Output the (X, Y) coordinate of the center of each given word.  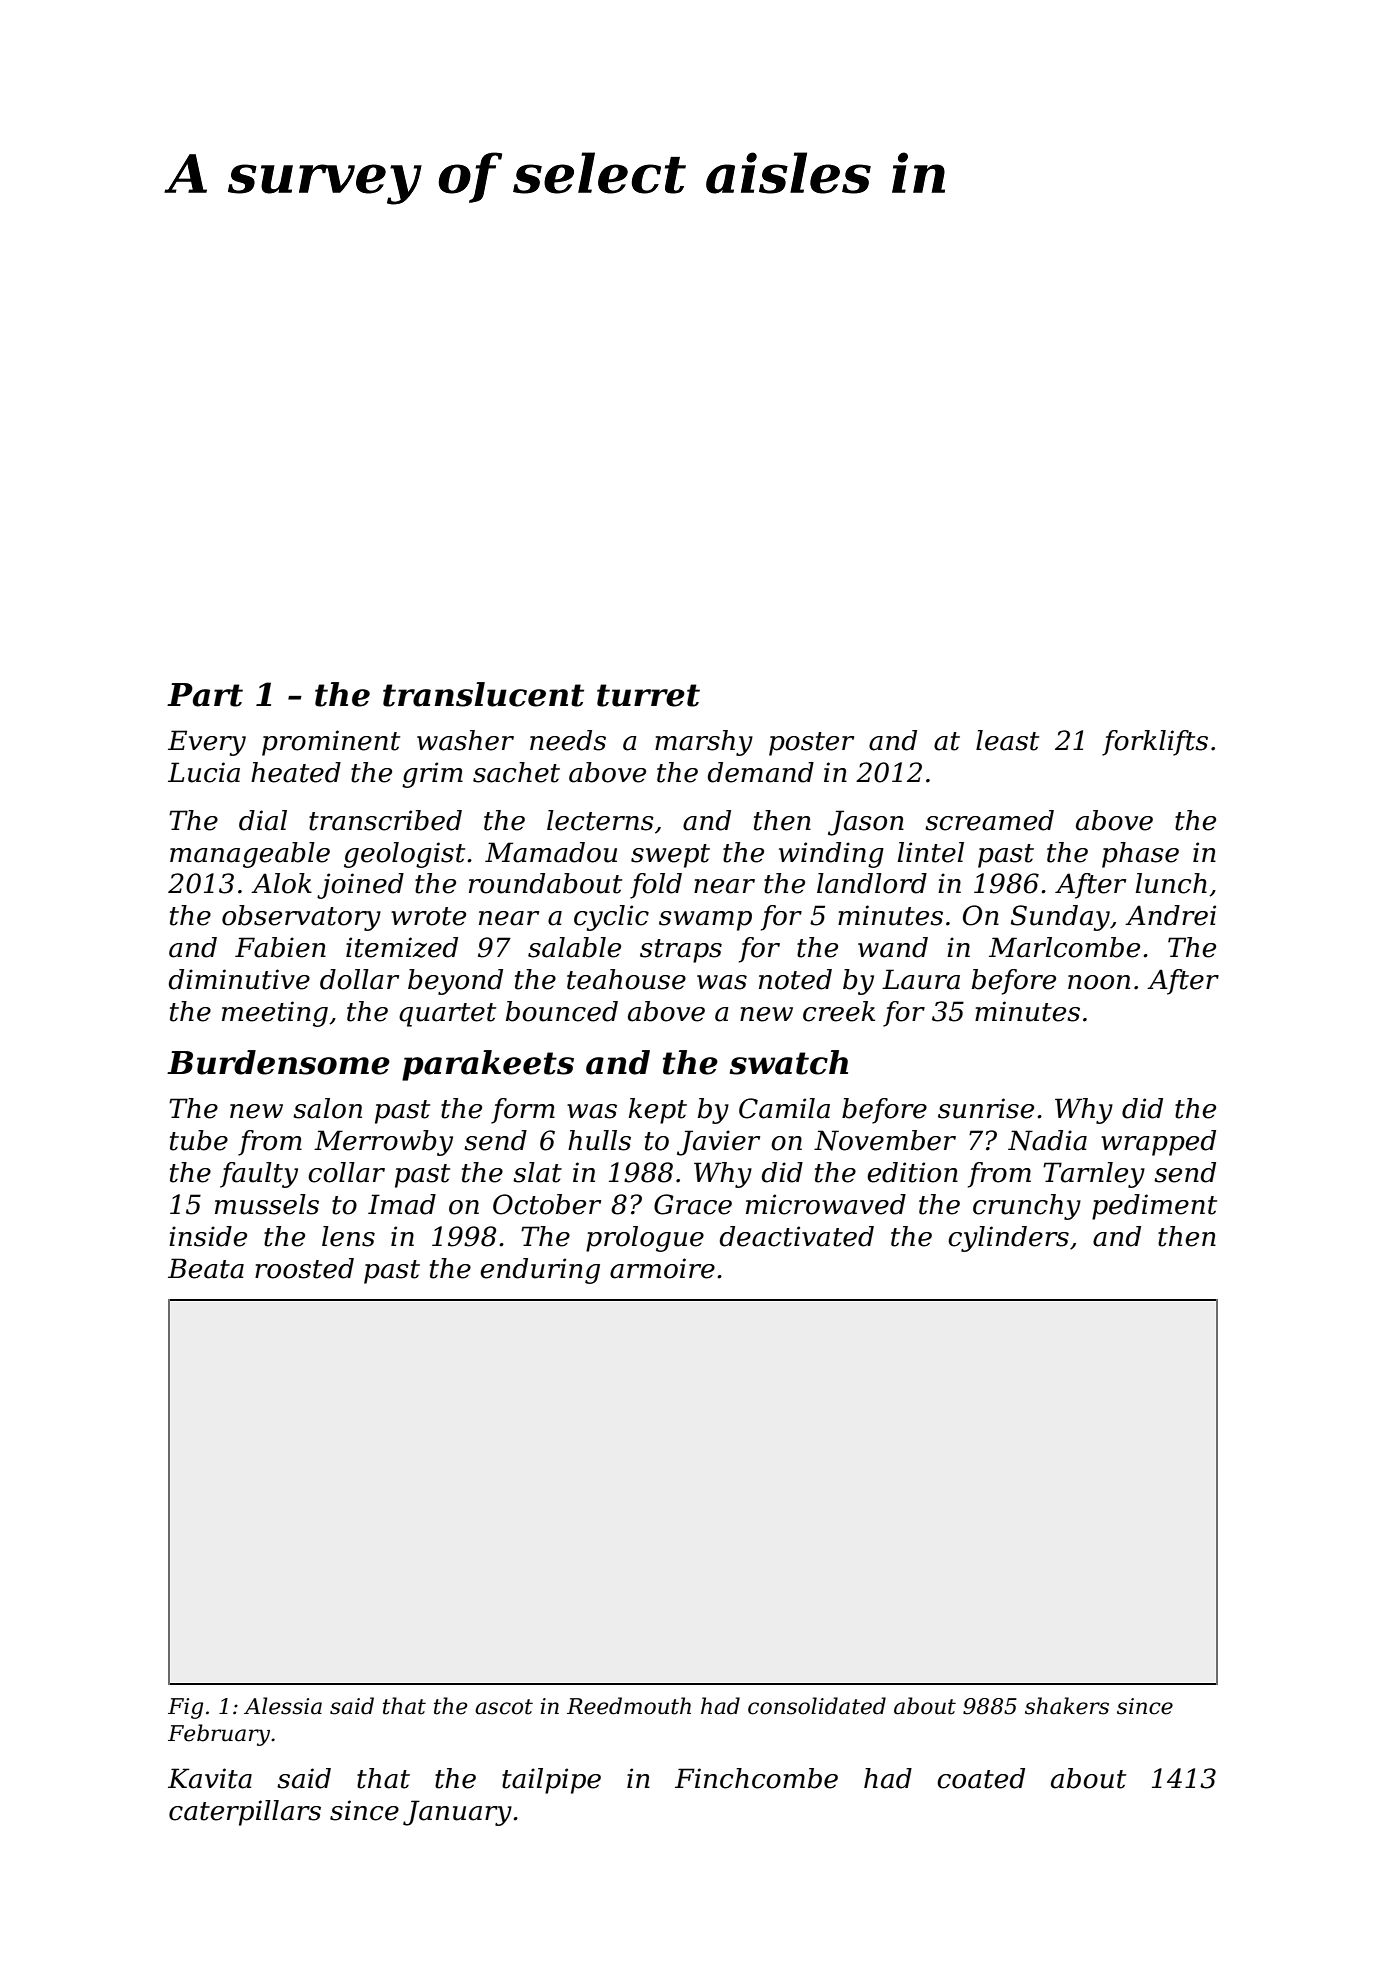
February (219, 1735)
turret (648, 695)
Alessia (283, 1706)
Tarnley (1094, 1175)
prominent (331, 743)
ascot (504, 1707)
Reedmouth (629, 1706)
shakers (1067, 1706)
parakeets (488, 1065)
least (1007, 740)
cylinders (1008, 1239)
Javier (718, 1143)
